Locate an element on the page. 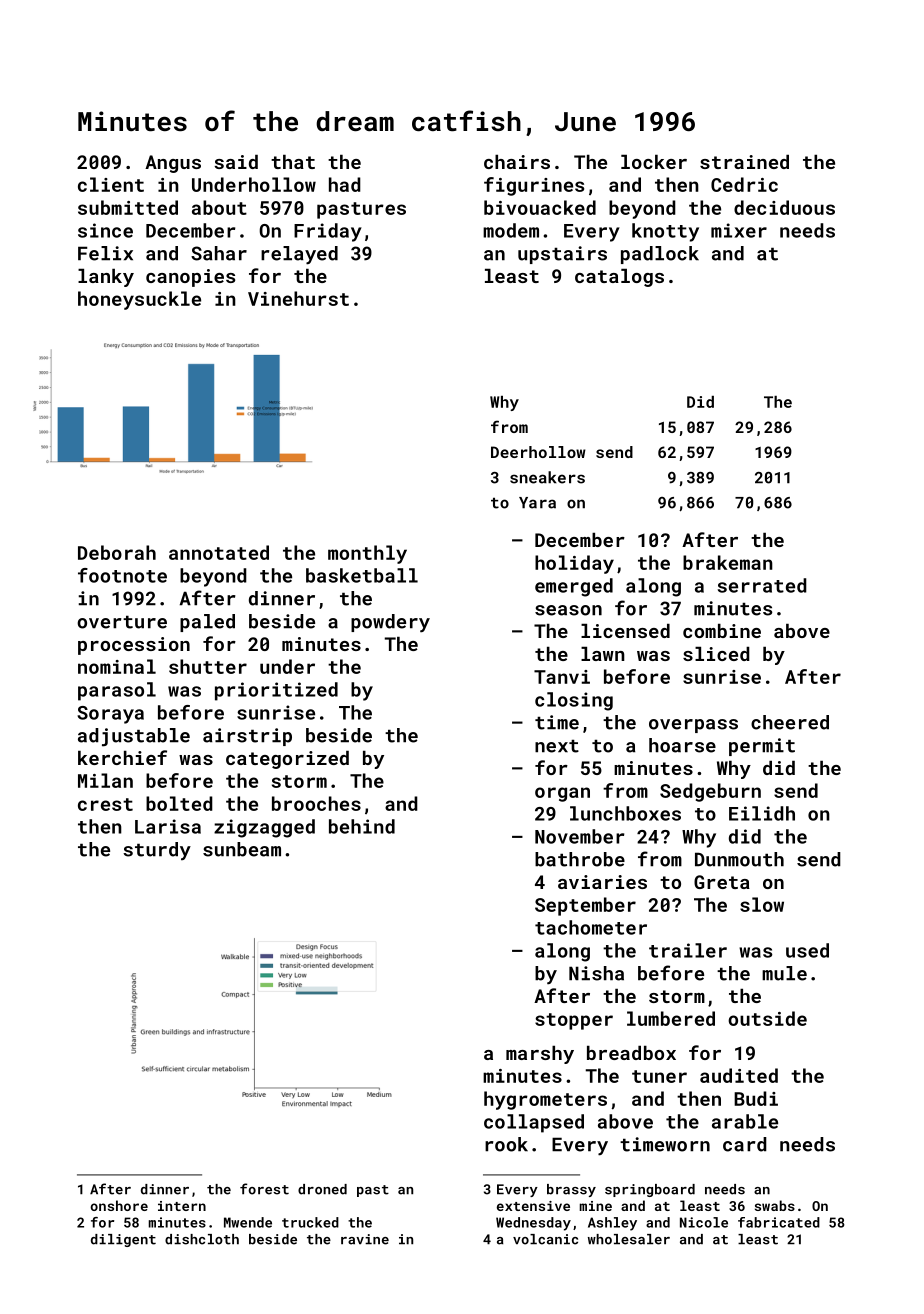 The width and height of the document is (924, 1314). strained is located at coordinates (744, 162).
